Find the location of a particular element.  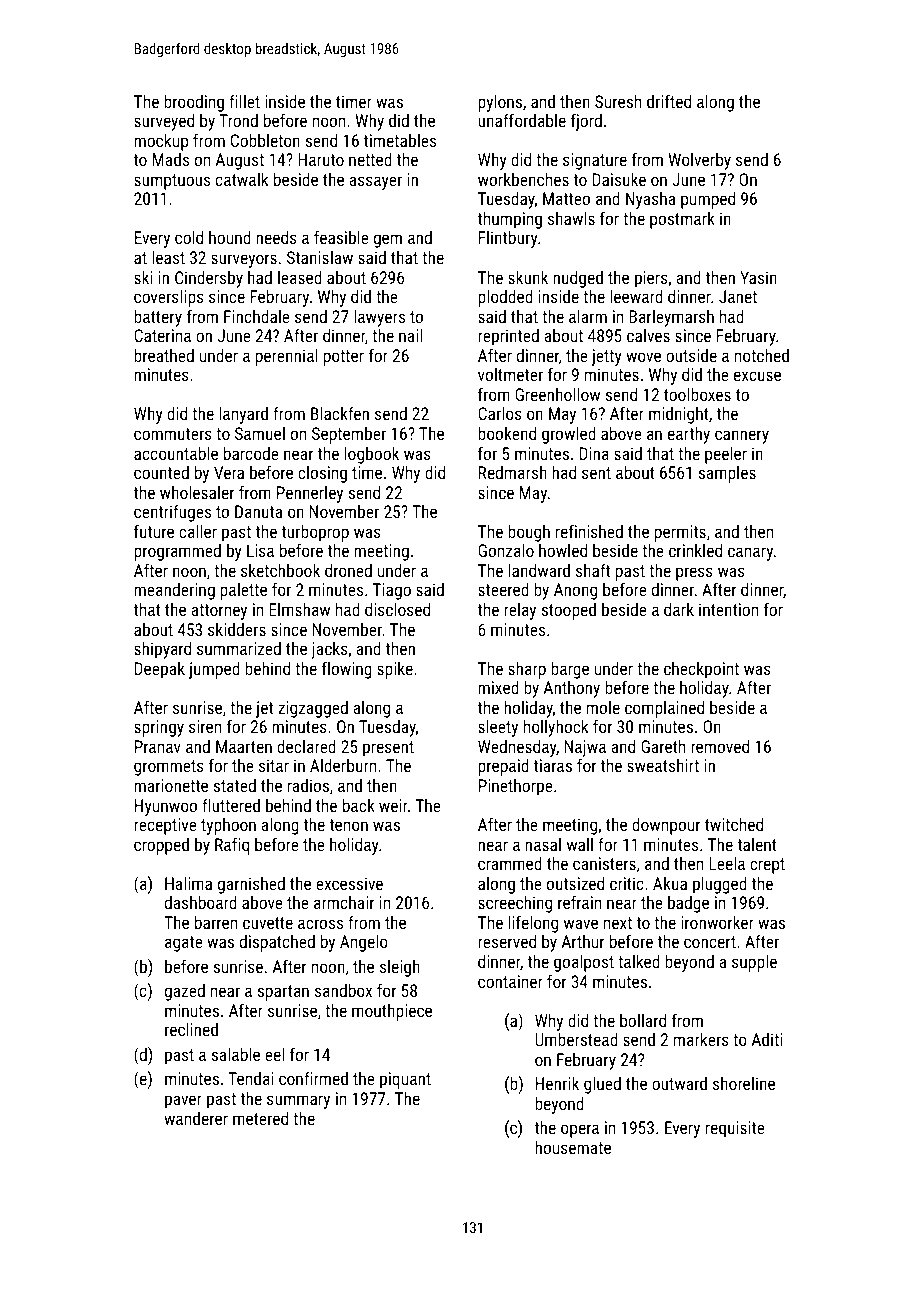

crammed is located at coordinates (510, 863).
